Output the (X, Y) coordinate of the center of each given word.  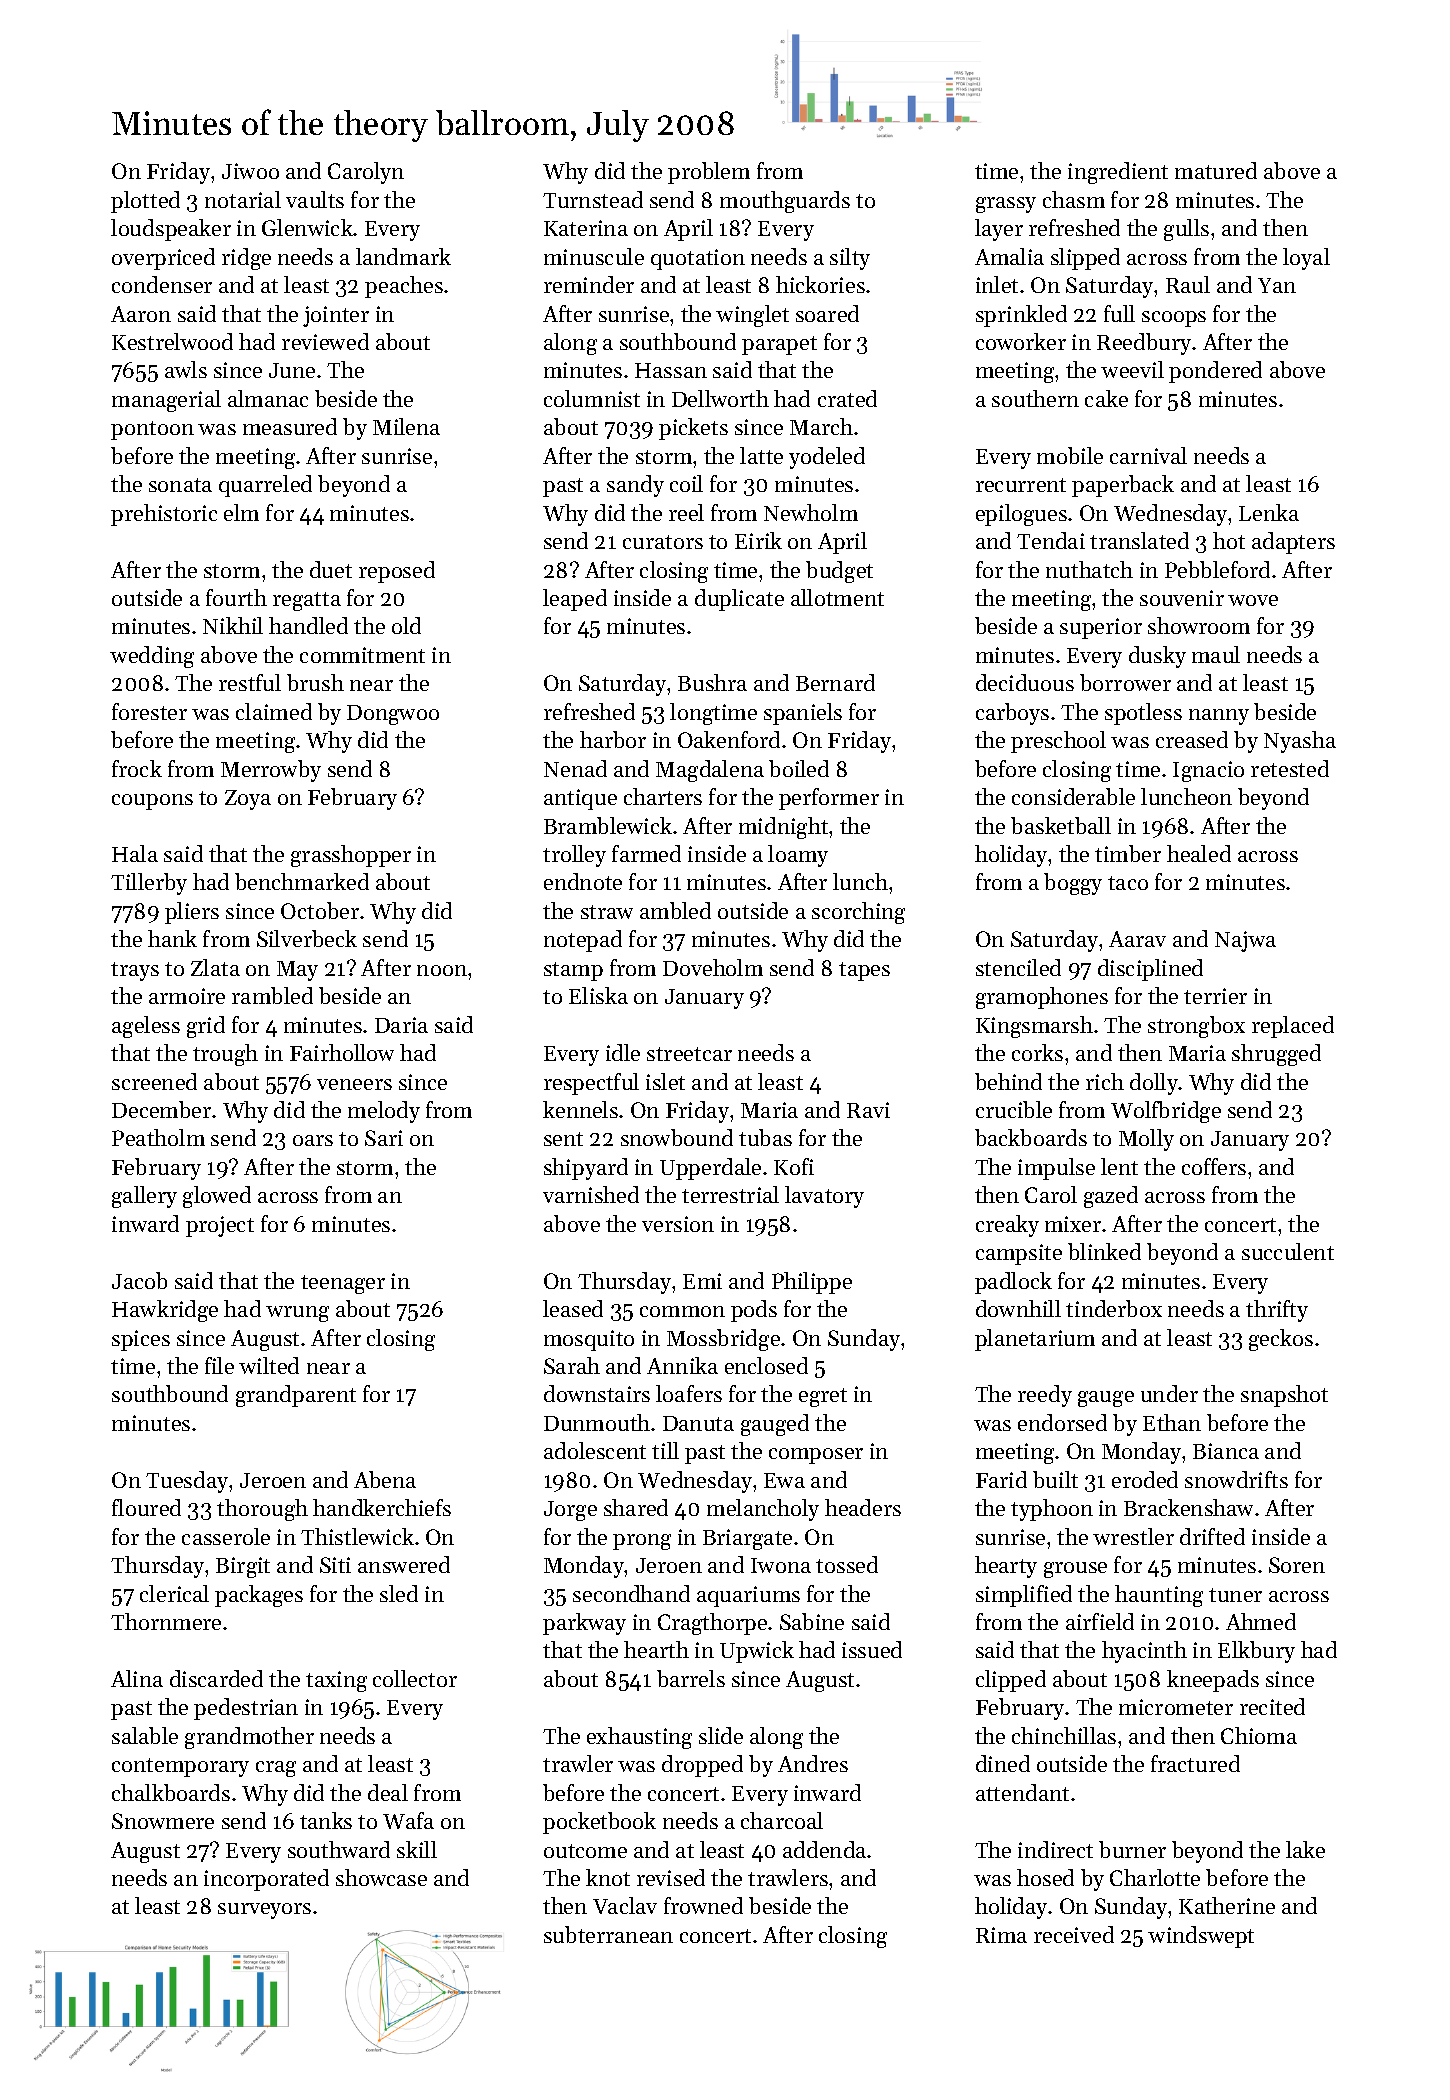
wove (1253, 600)
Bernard (835, 682)
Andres (813, 1763)
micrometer (1176, 1707)
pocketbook (599, 1823)
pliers (192, 913)
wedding (152, 657)
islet (665, 1081)
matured (1216, 170)
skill (417, 1849)
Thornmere (166, 1621)
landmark (403, 256)
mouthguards (785, 202)
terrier (1215, 996)
